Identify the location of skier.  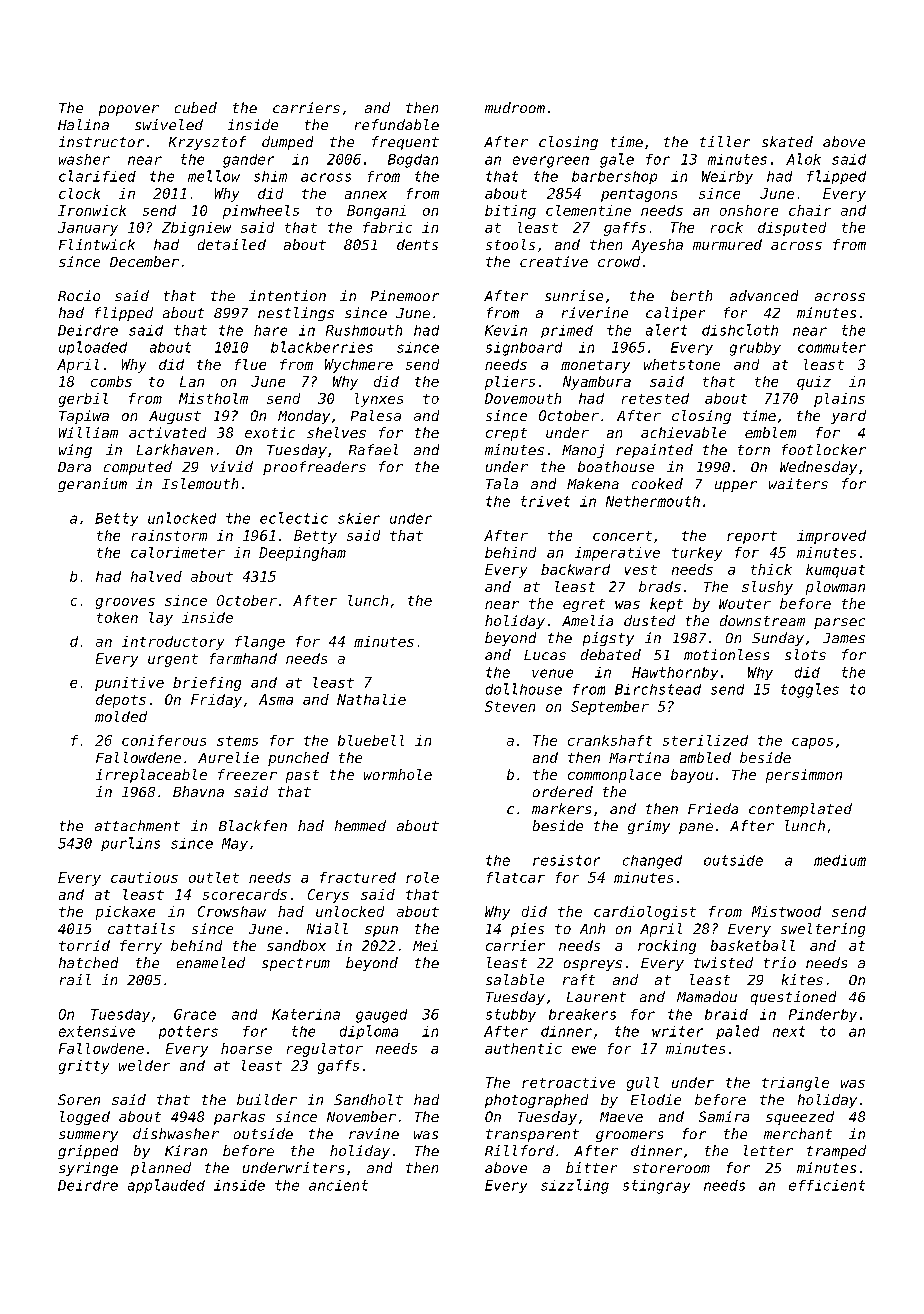
(359, 518).
